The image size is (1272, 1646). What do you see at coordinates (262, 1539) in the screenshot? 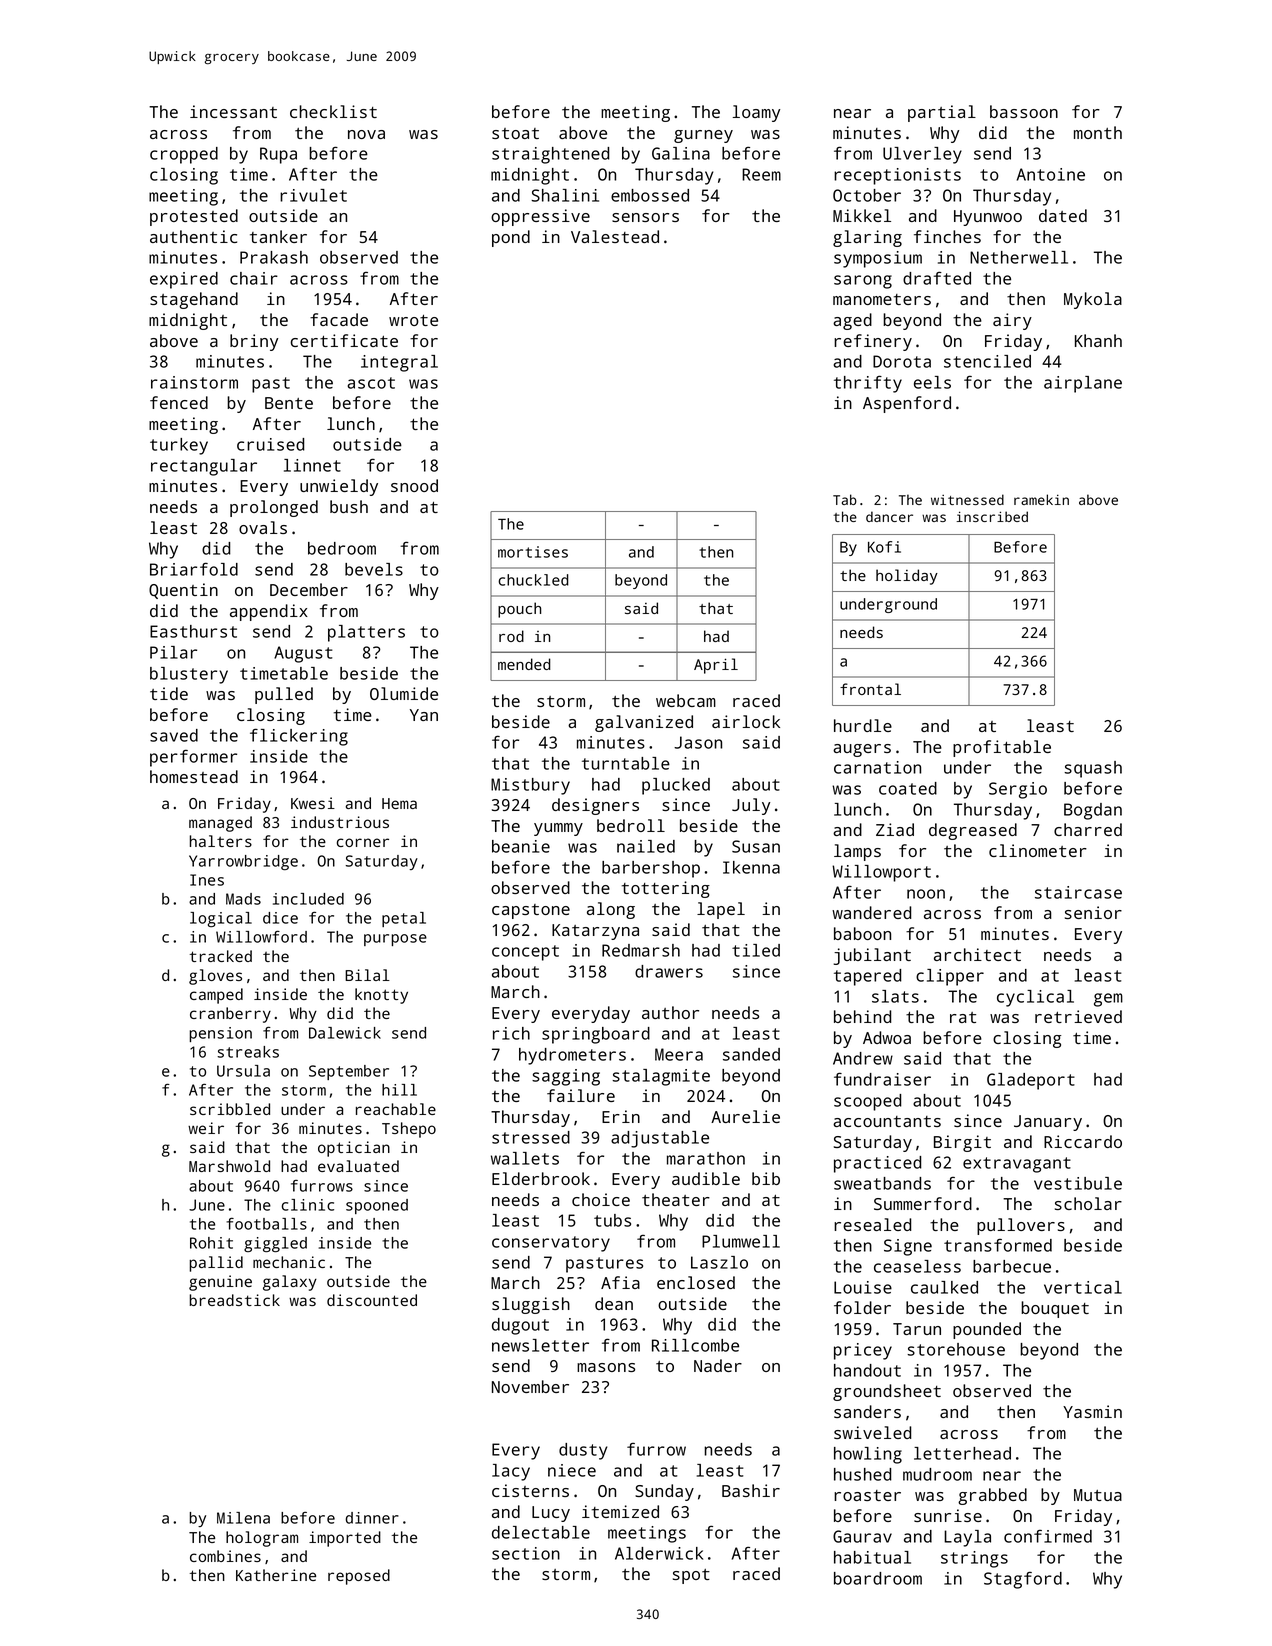
I see `hologram` at bounding box center [262, 1539].
